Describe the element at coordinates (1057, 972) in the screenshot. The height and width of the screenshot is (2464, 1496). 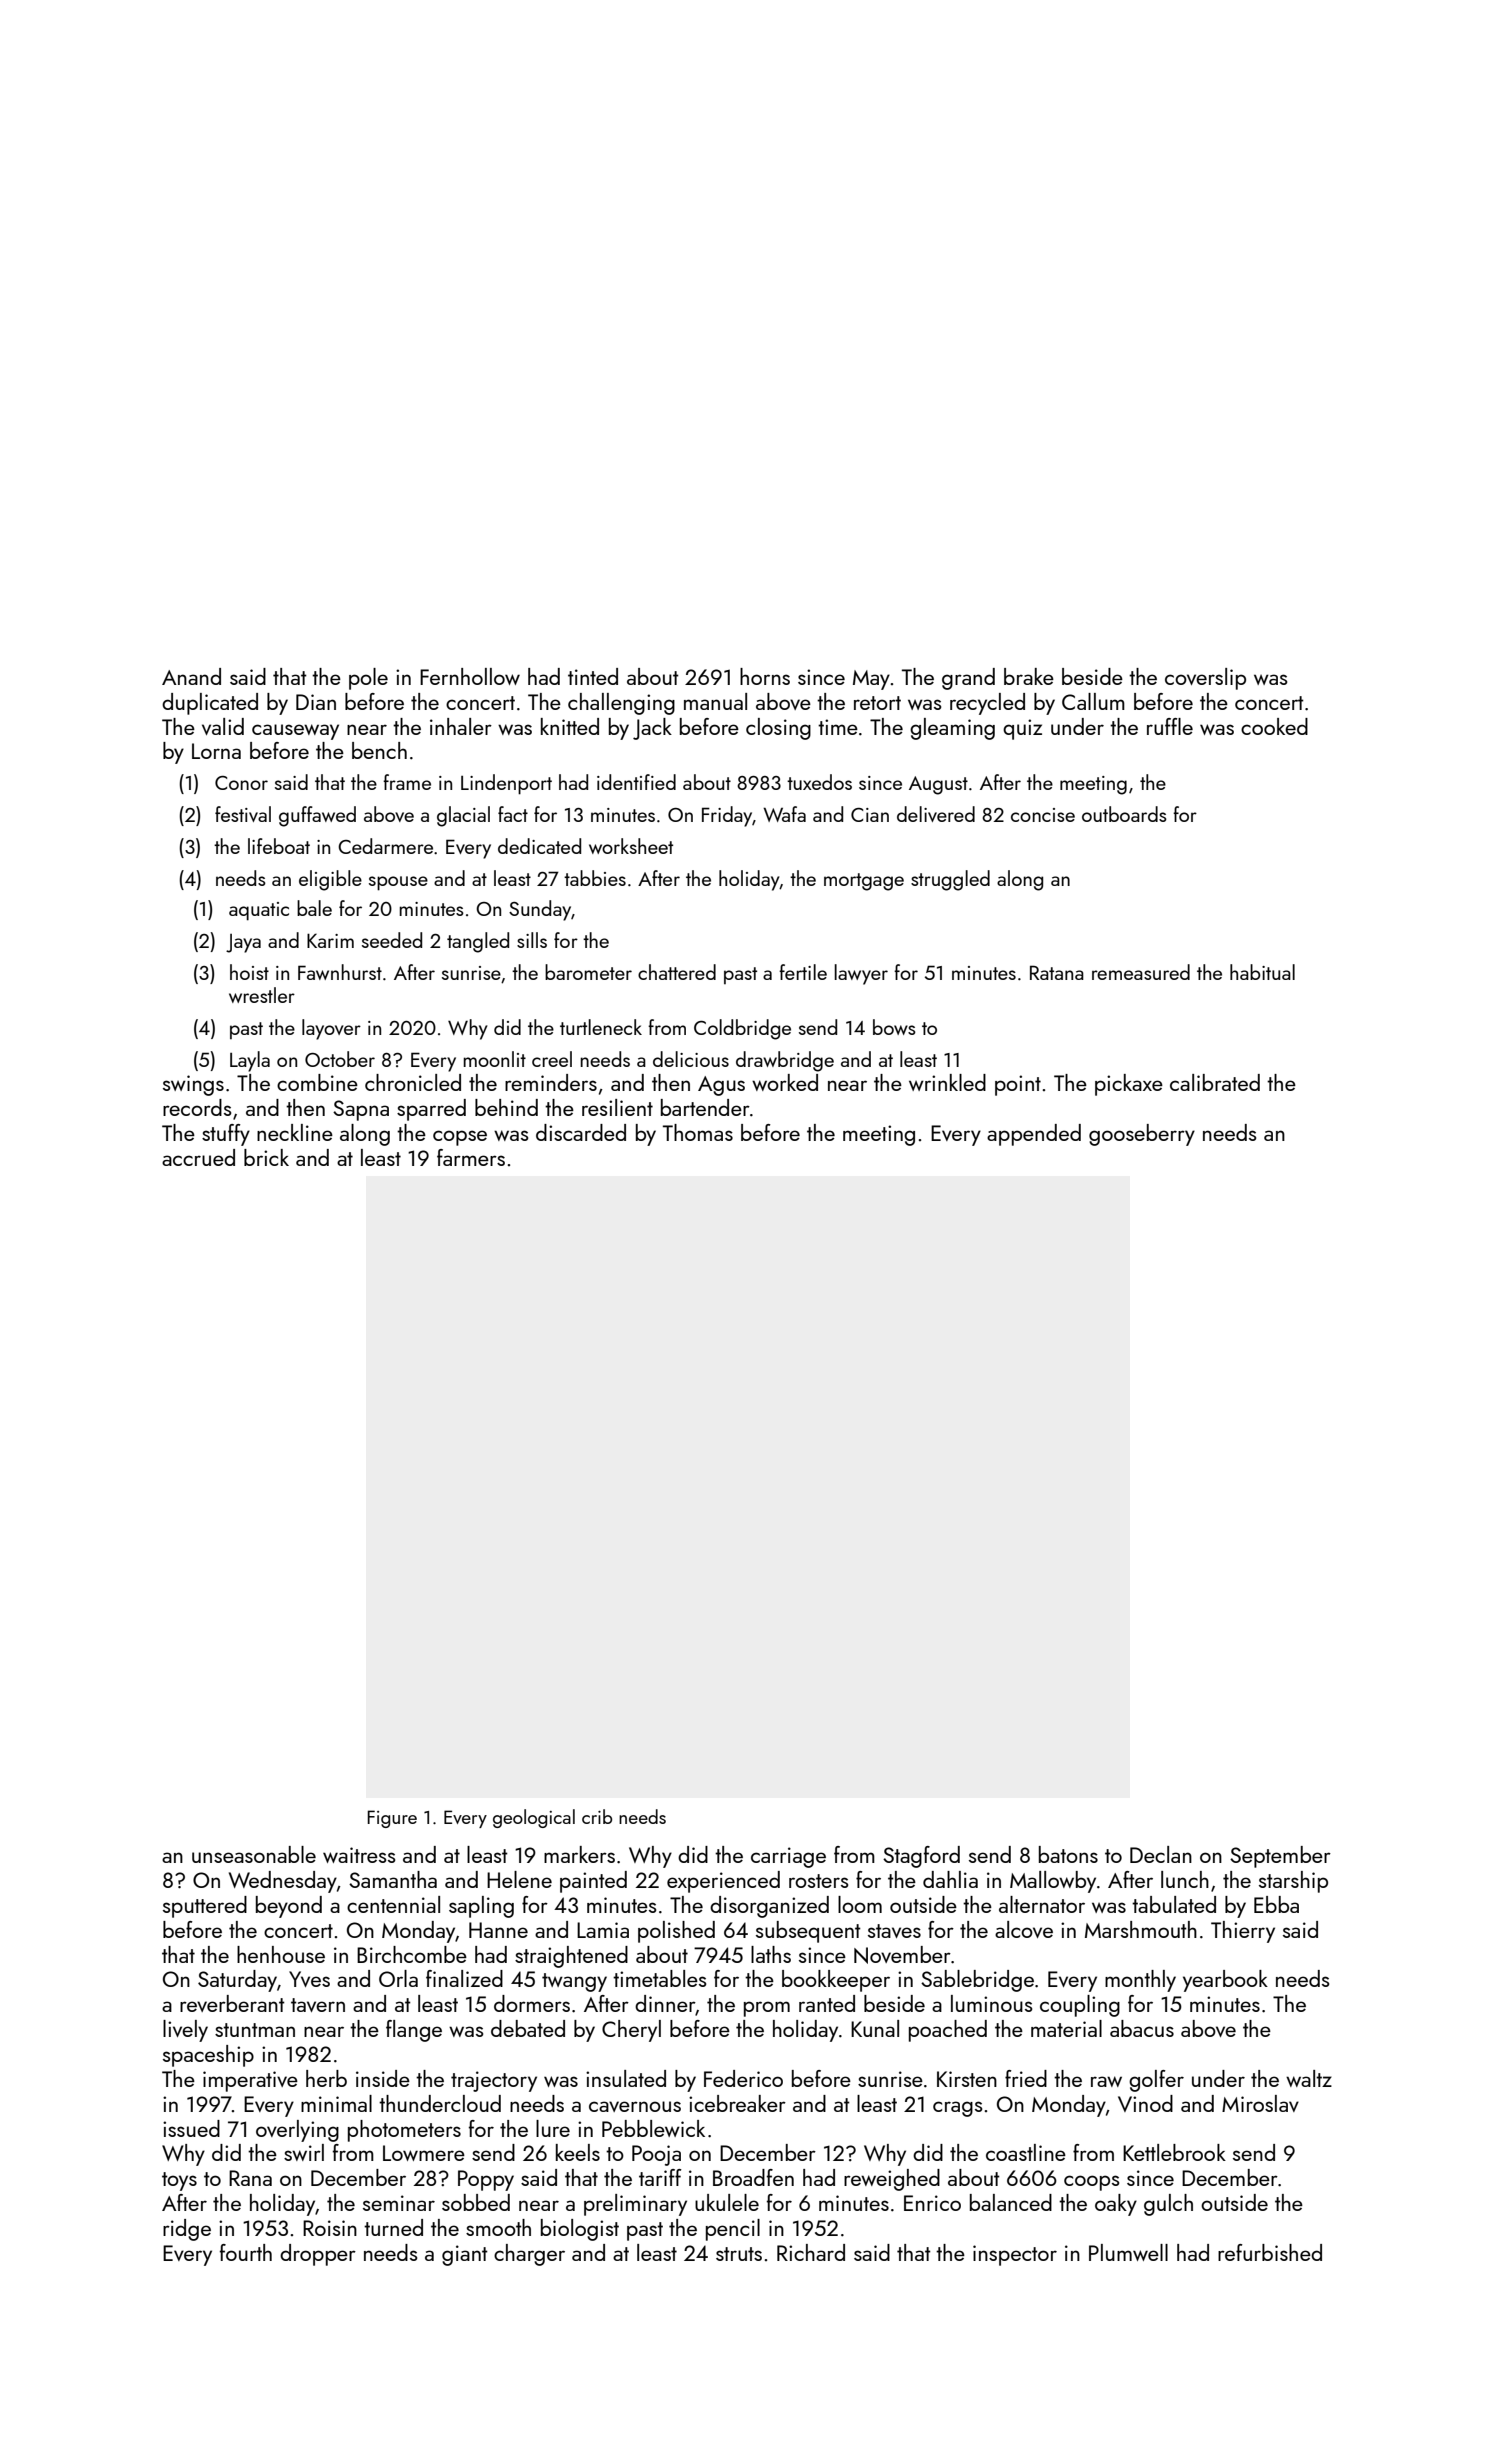
I see `Ratana` at that location.
